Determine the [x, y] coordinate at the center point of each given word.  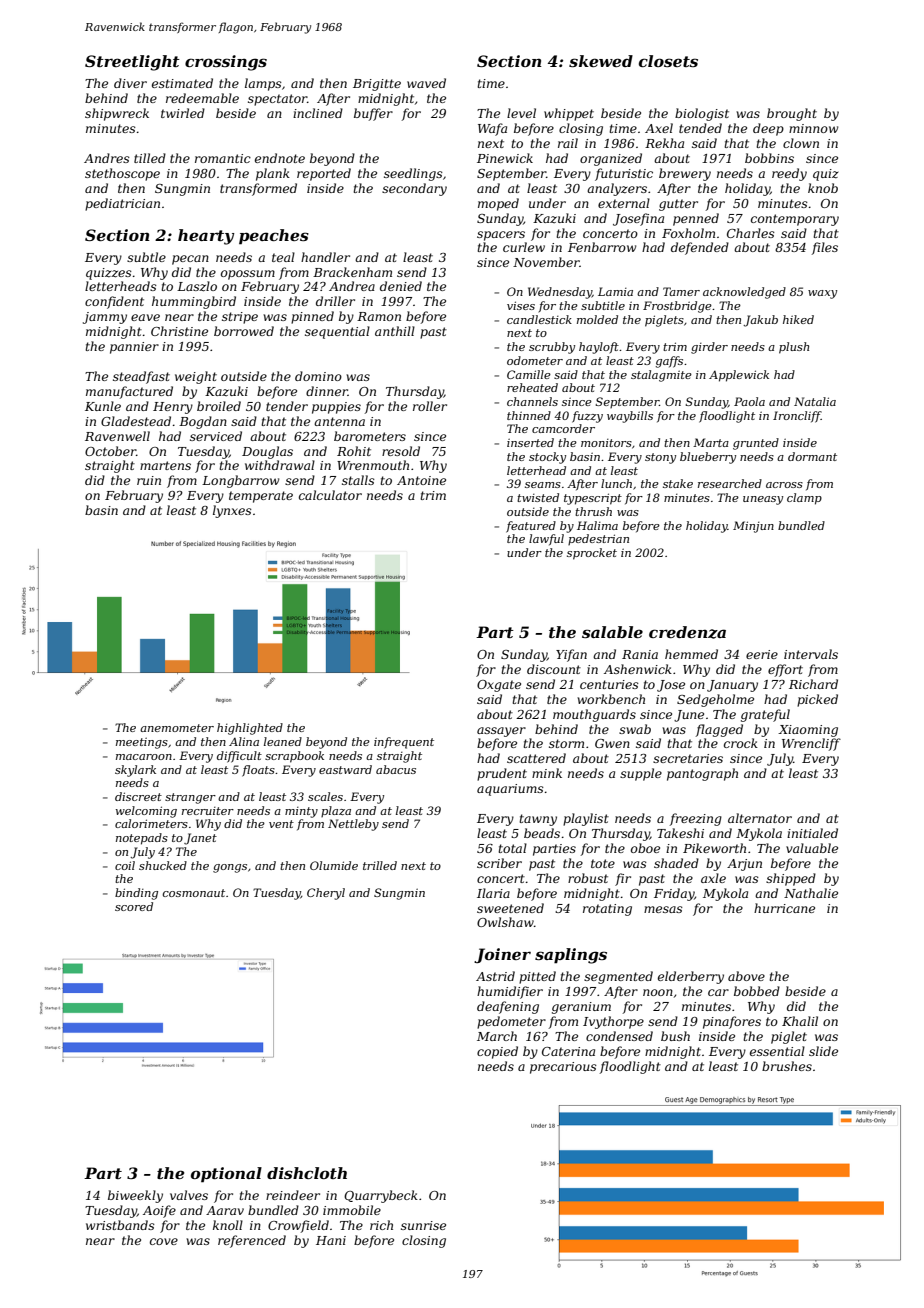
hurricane [784, 908]
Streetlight [132, 63]
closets [668, 61]
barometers [370, 436]
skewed [601, 61]
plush [794, 348]
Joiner [502, 955]
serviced [216, 436]
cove [164, 1241]
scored [134, 906]
